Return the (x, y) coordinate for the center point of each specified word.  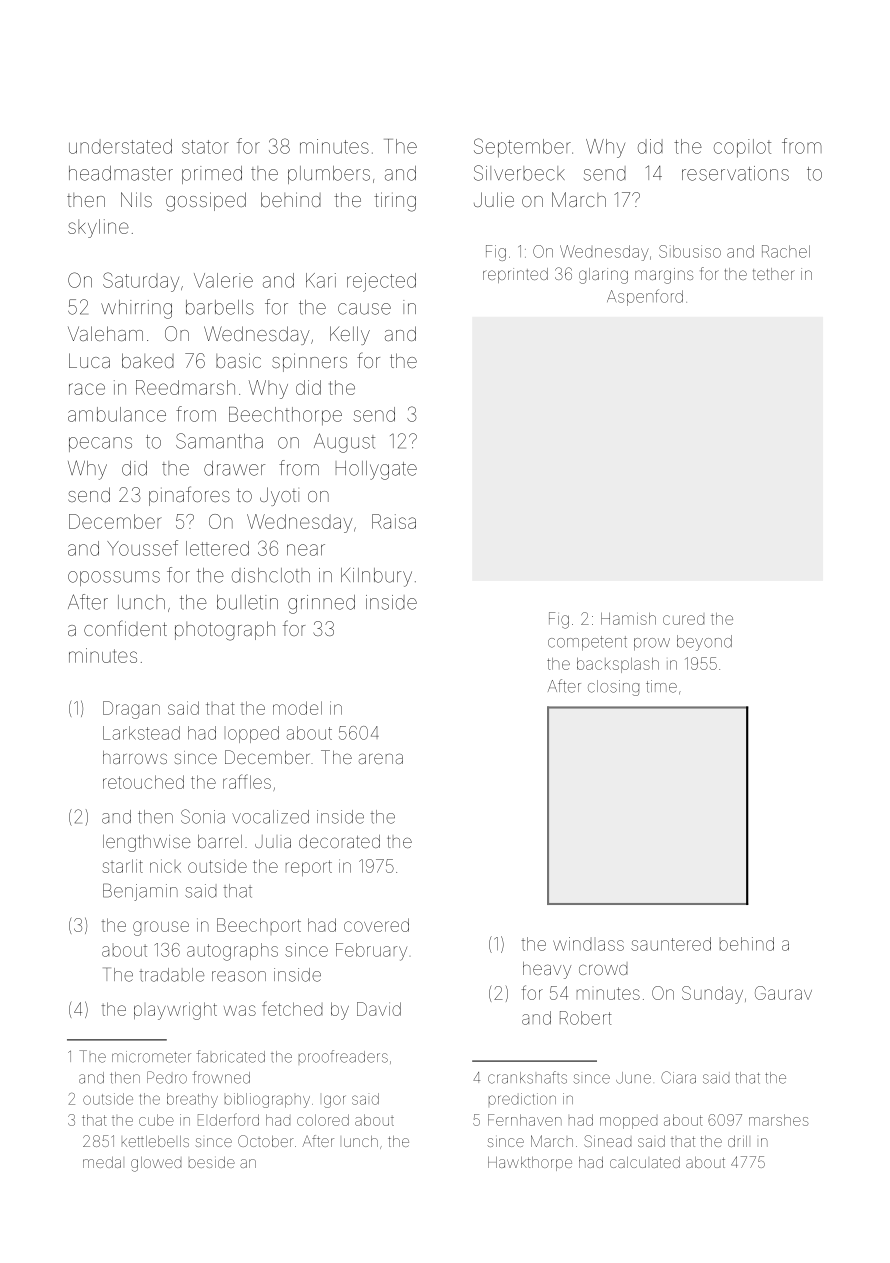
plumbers (329, 175)
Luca (89, 360)
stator (205, 147)
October (266, 1141)
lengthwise (146, 843)
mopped (628, 1123)
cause (364, 309)
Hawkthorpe (530, 1164)
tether (774, 274)
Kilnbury (376, 577)
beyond (704, 643)
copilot (742, 148)
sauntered (671, 944)
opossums (114, 578)
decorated (339, 841)
